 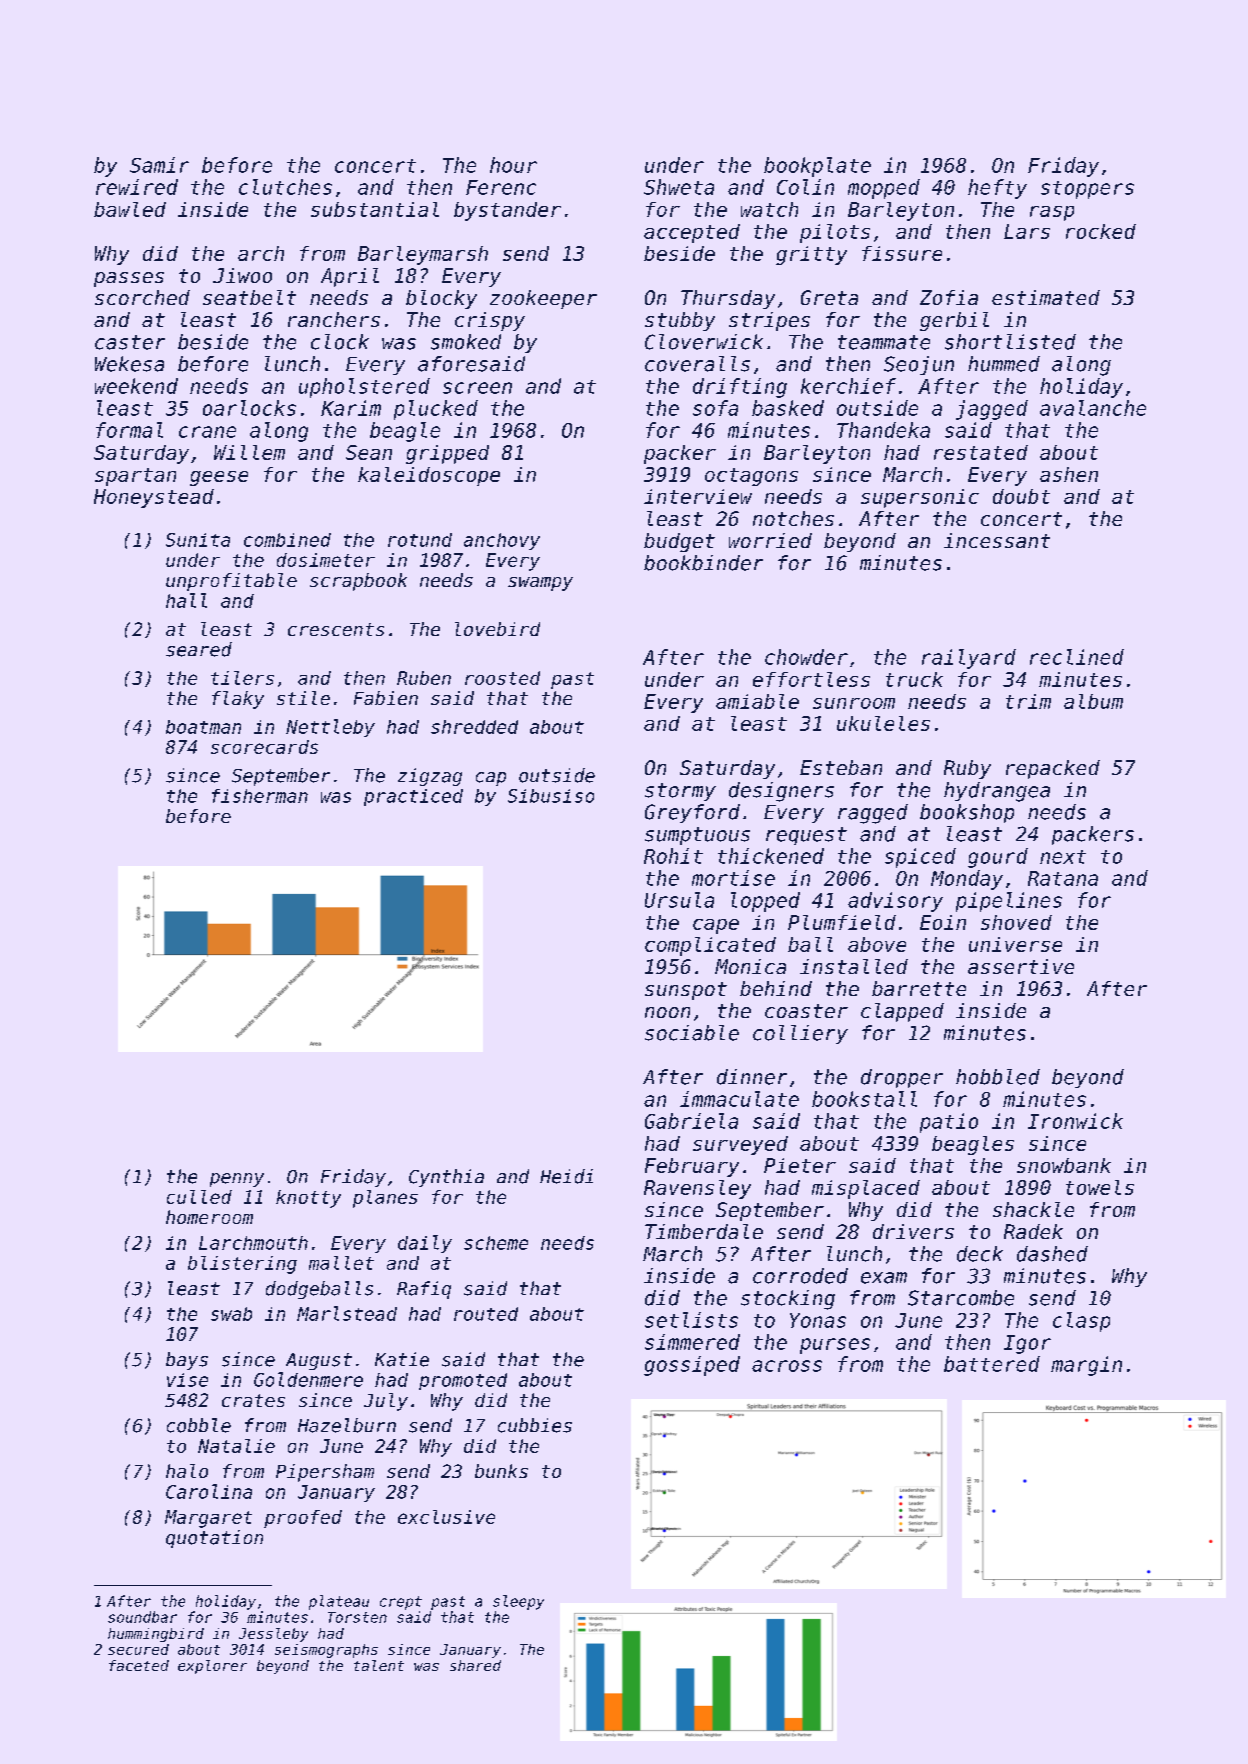 What do you see at coordinates (237, 1180) in the screenshot?
I see `penny` at bounding box center [237, 1180].
